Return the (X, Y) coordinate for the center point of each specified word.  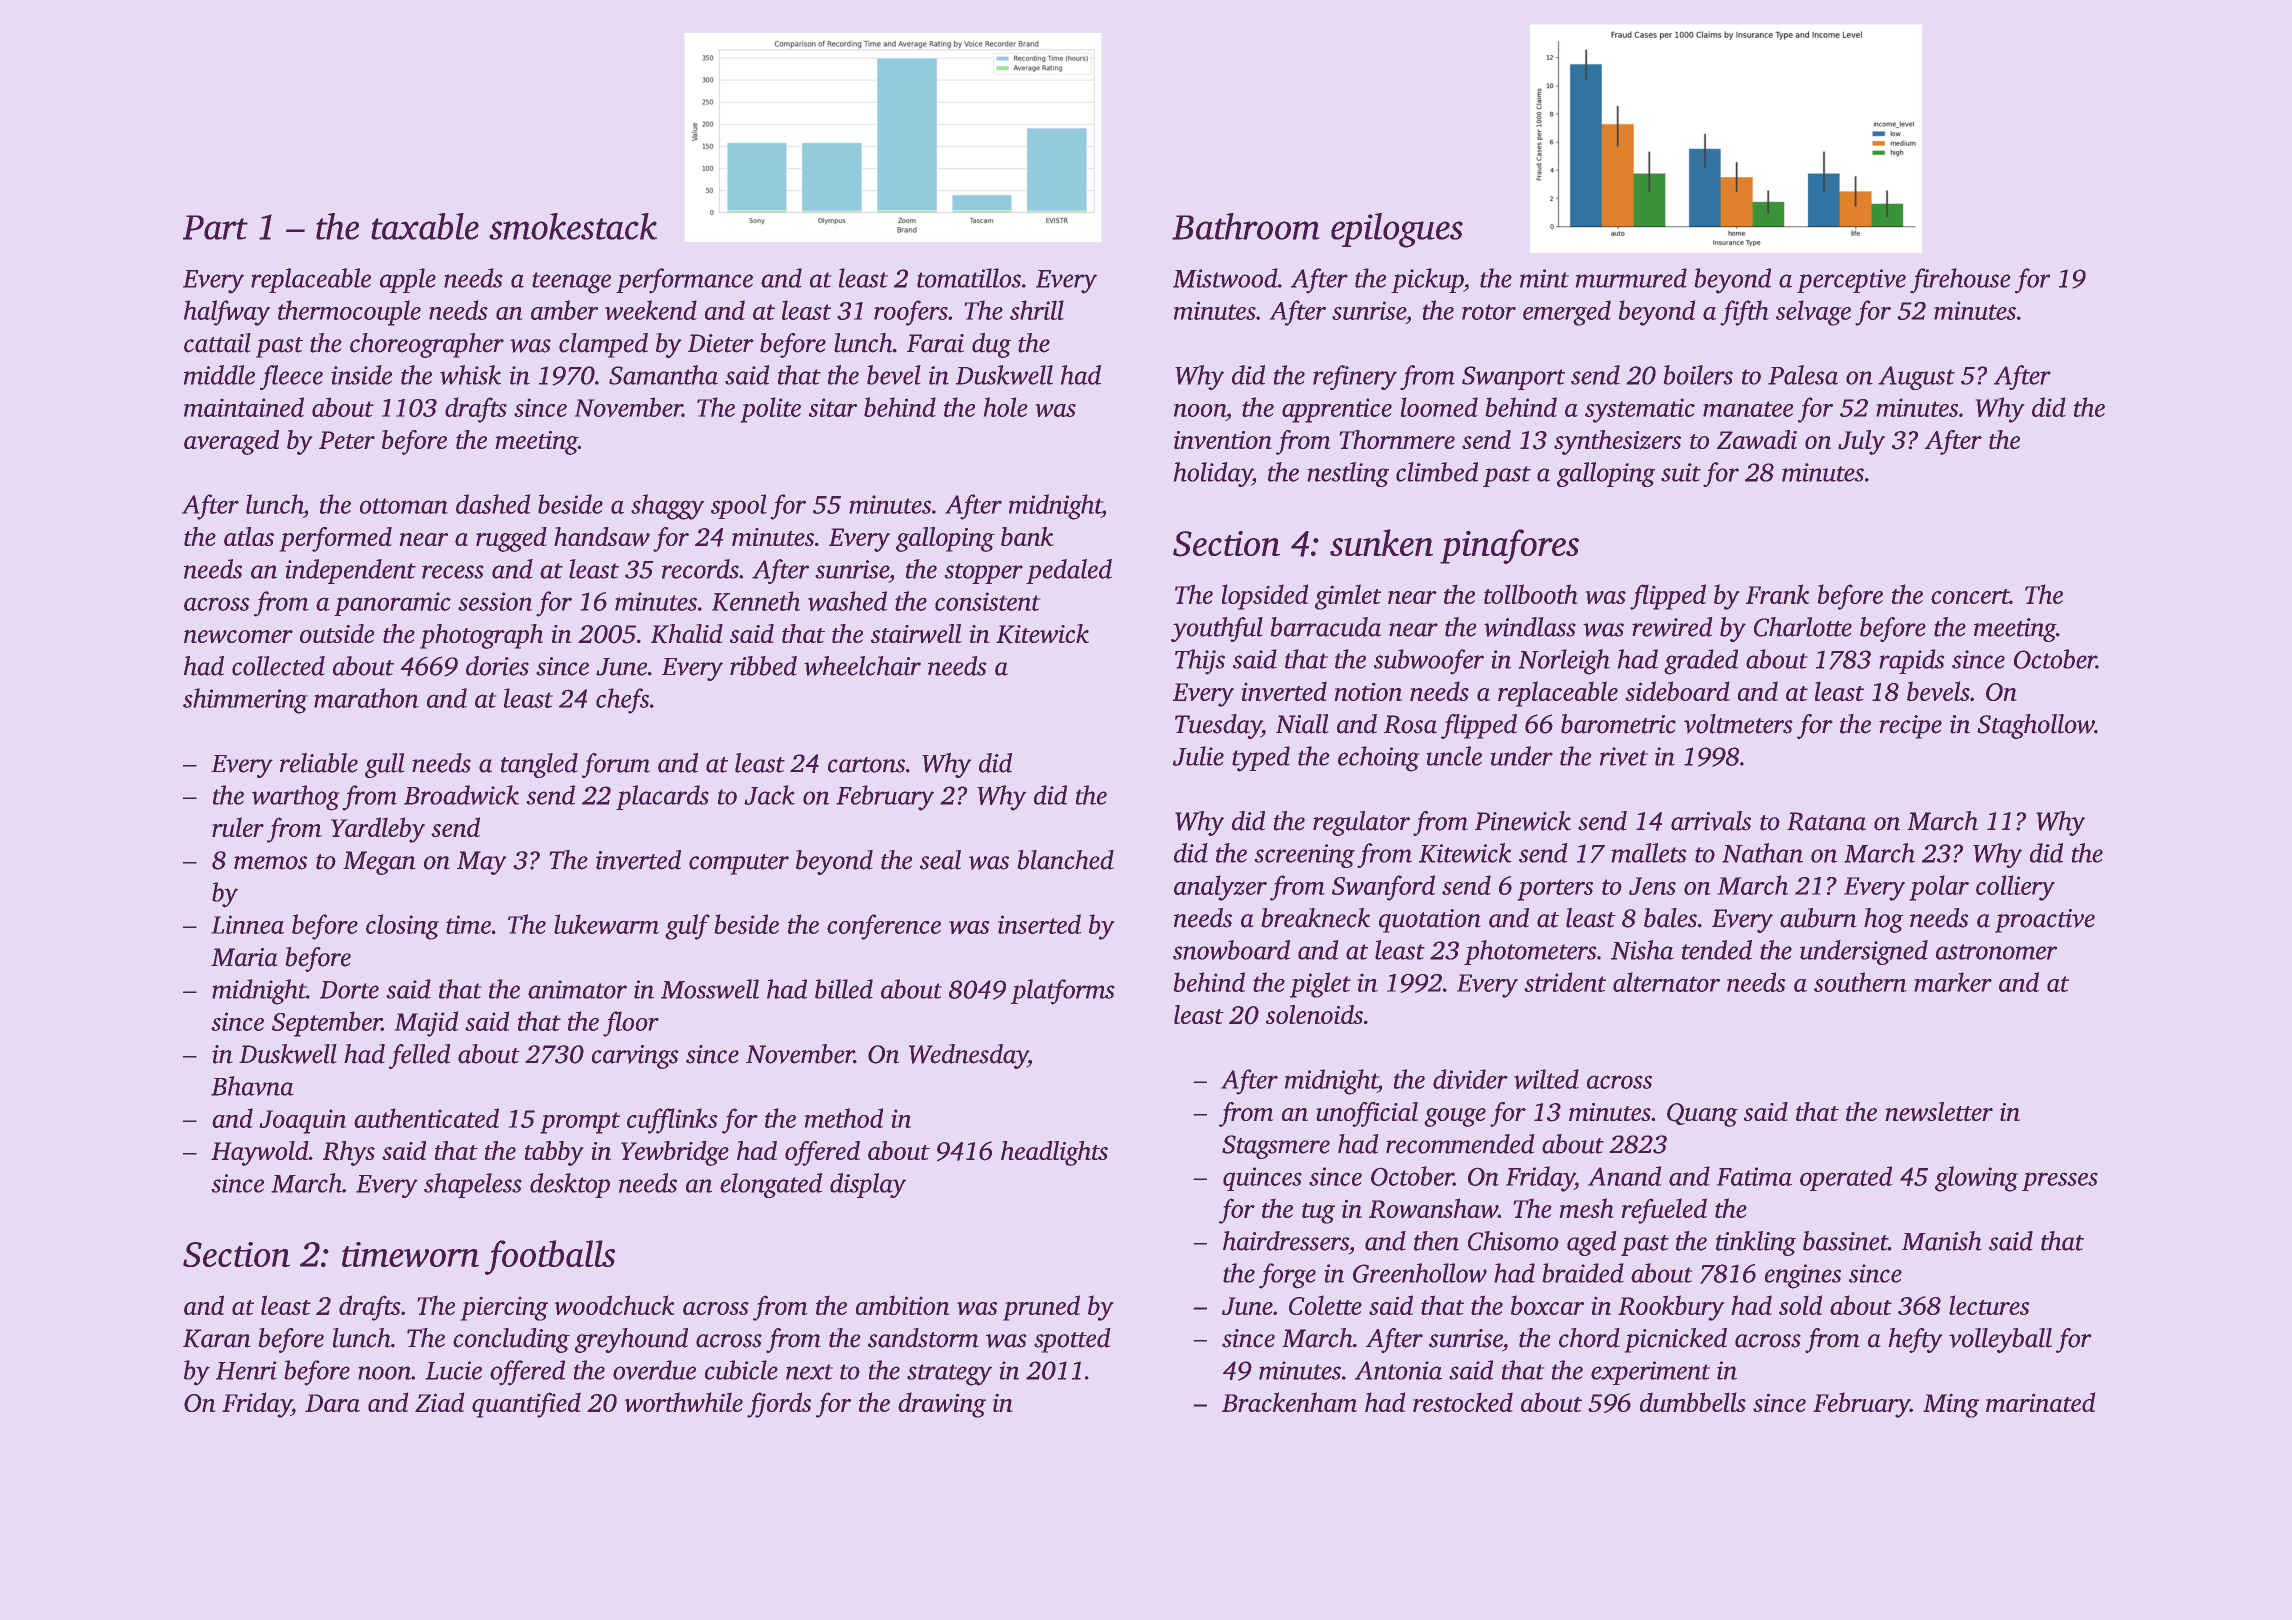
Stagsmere (1276, 1147)
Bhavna (252, 1086)
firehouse (1960, 280)
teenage (571, 283)
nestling (1348, 474)
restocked (1463, 1402)
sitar (833, 407)
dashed (493, 504)
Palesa (1803, 375)
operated (1846, 1178)
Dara (332, 1403)
